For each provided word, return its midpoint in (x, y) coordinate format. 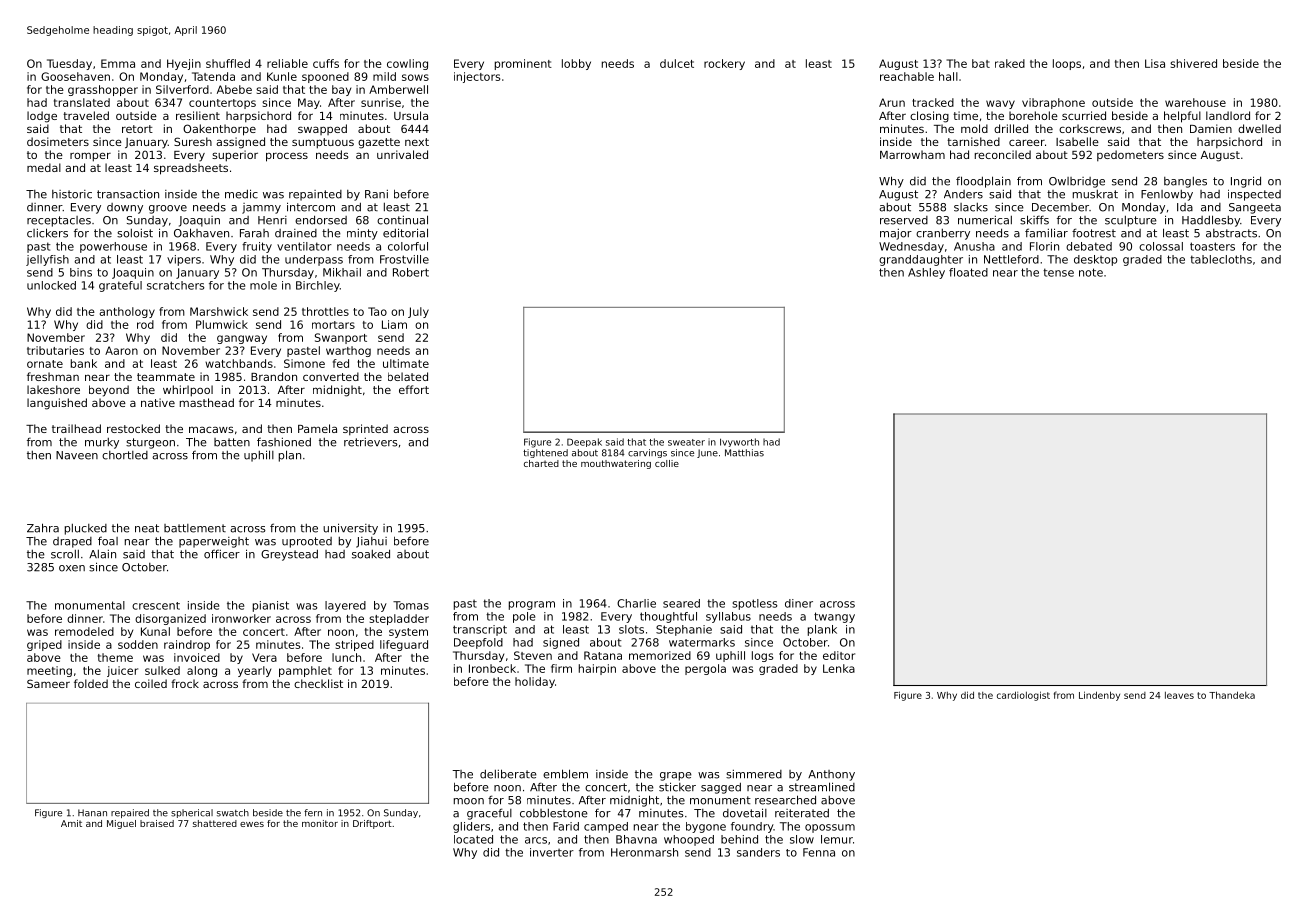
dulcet (677, 63)
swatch (233, 813)
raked (1010, 63)
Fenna (819, 852)
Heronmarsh (644, 852)
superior (235, 156)
